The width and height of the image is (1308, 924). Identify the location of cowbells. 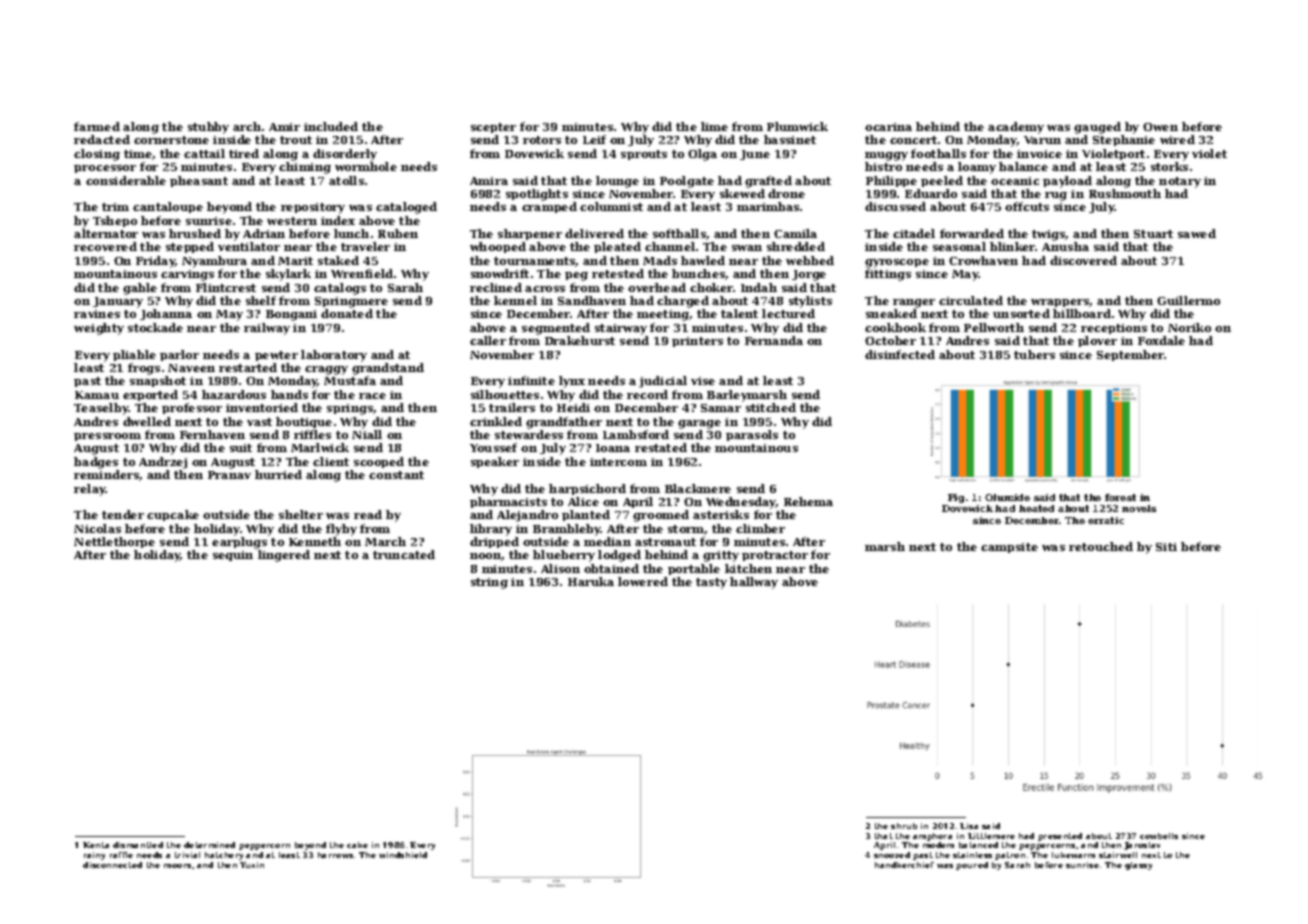
(1159, 836).
